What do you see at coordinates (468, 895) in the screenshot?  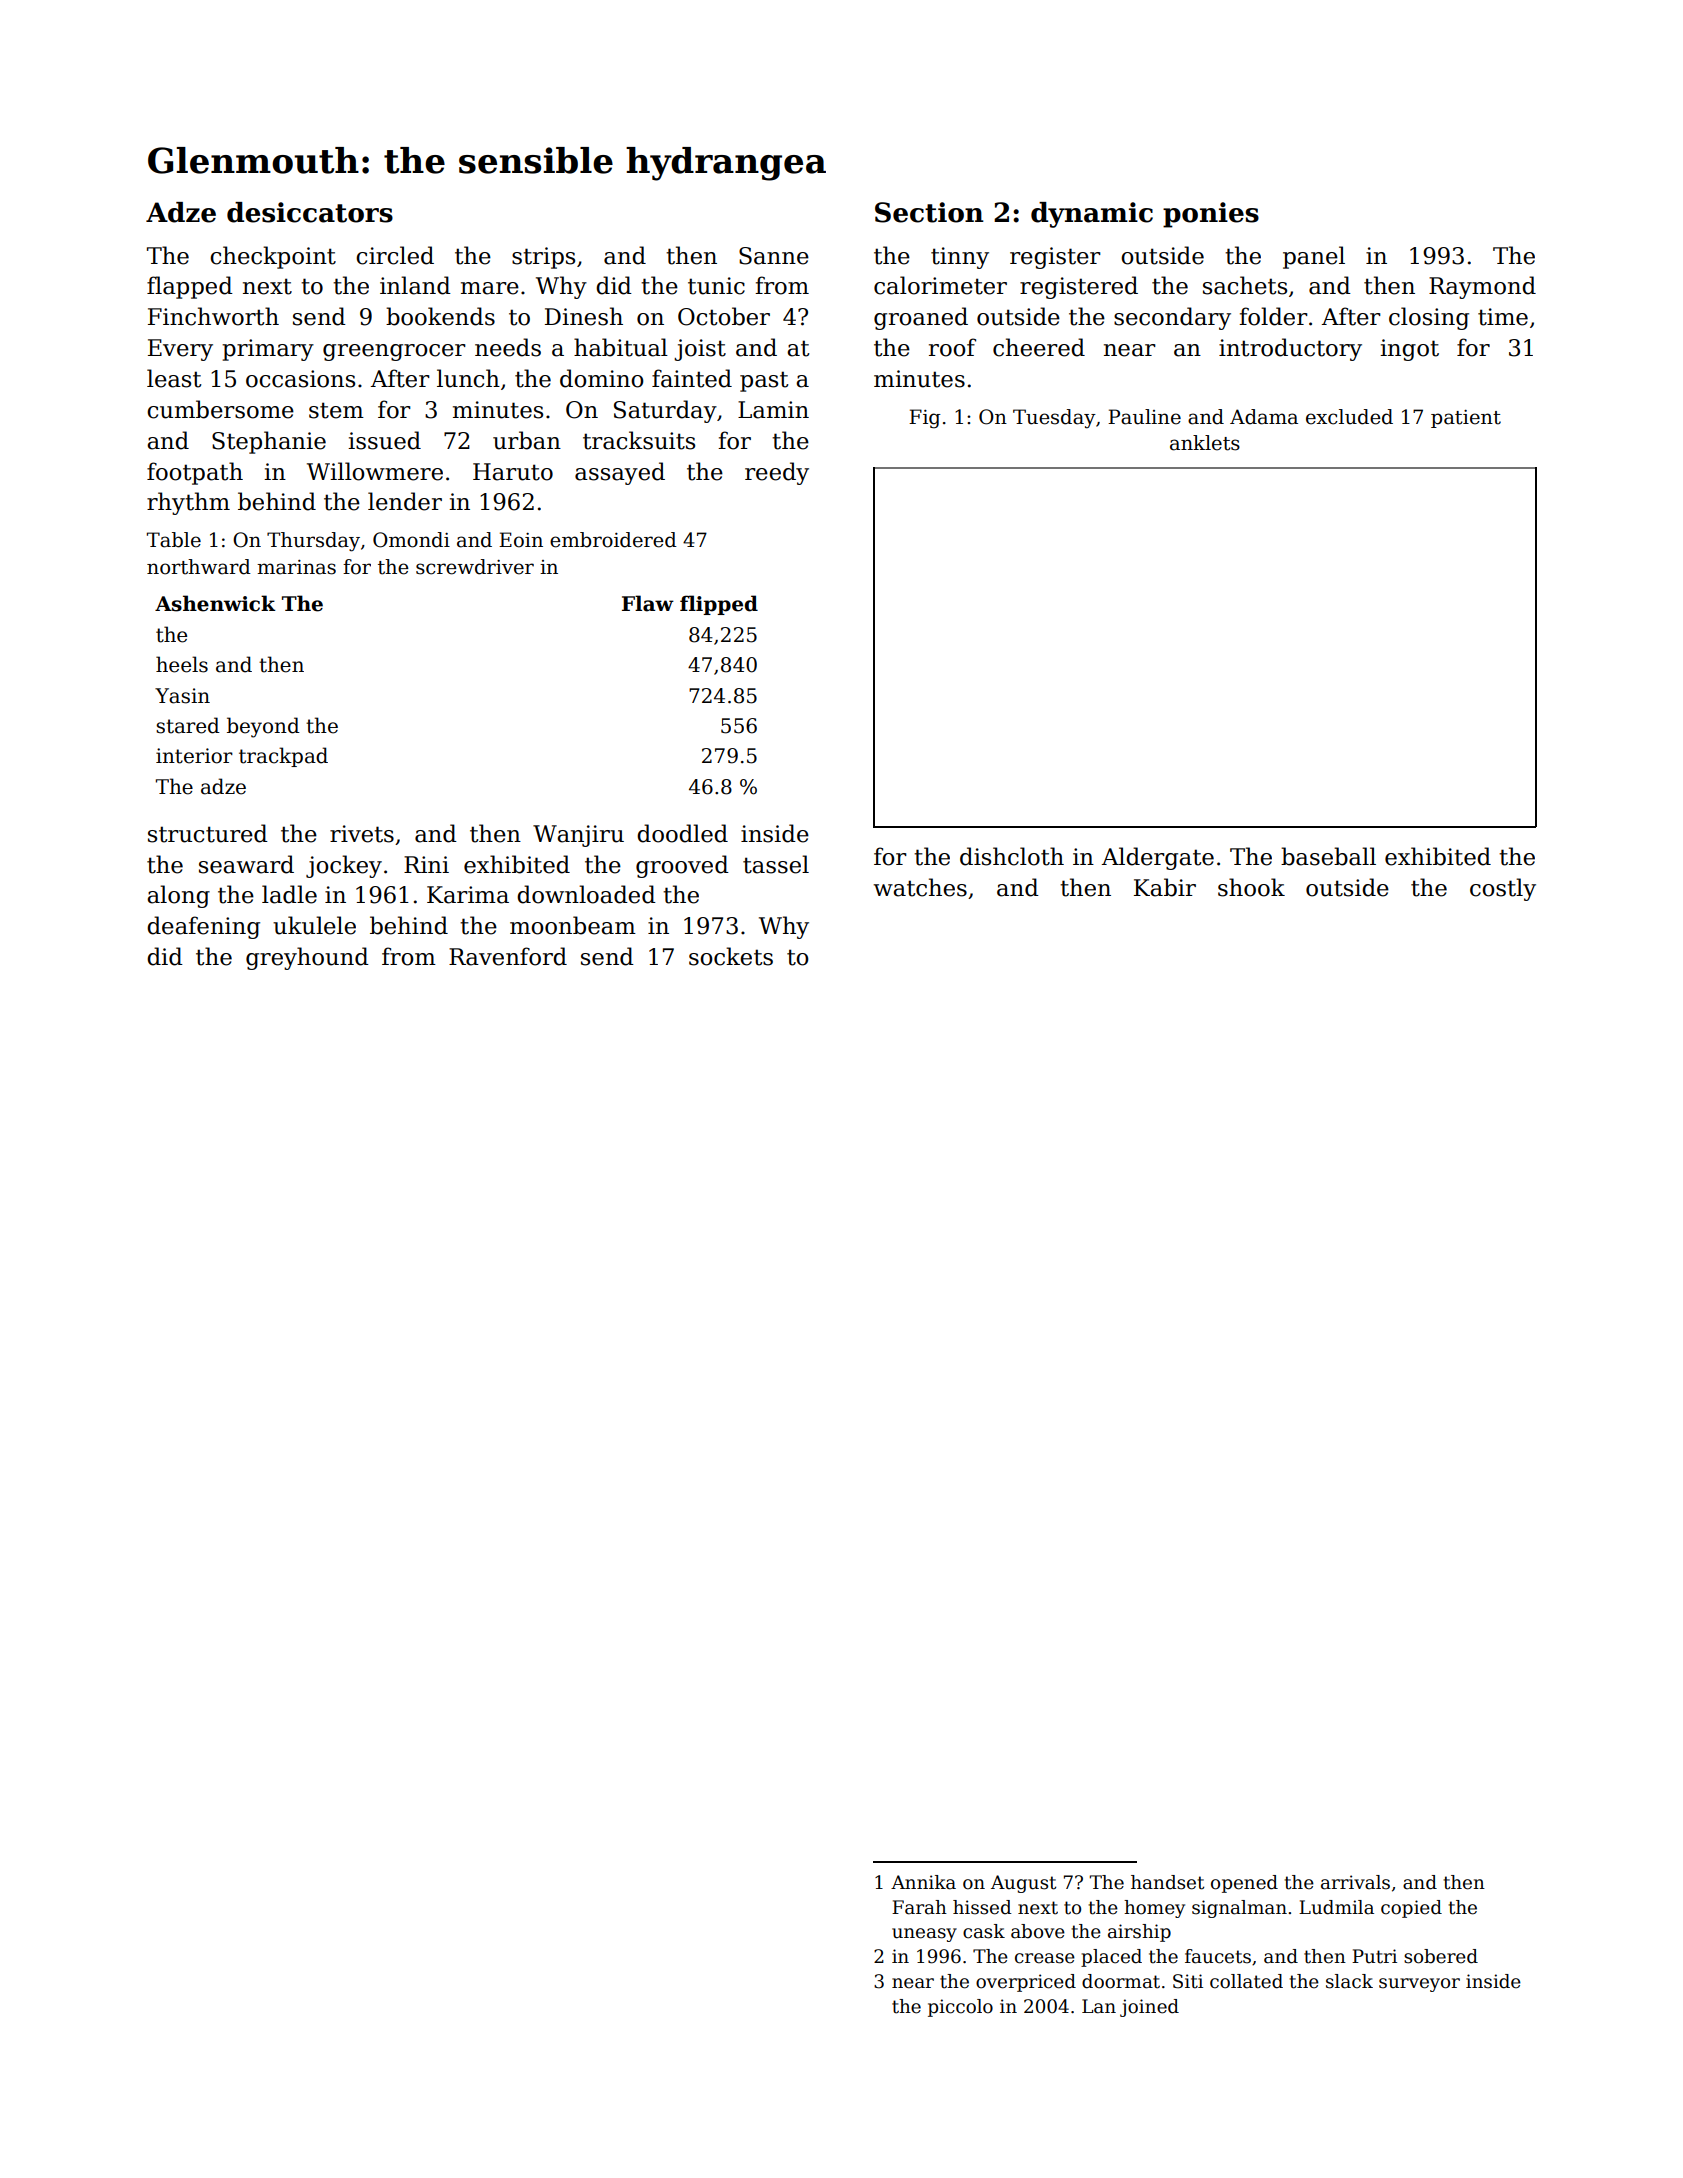 I see `Karima` at bounding box center [468, 895].
